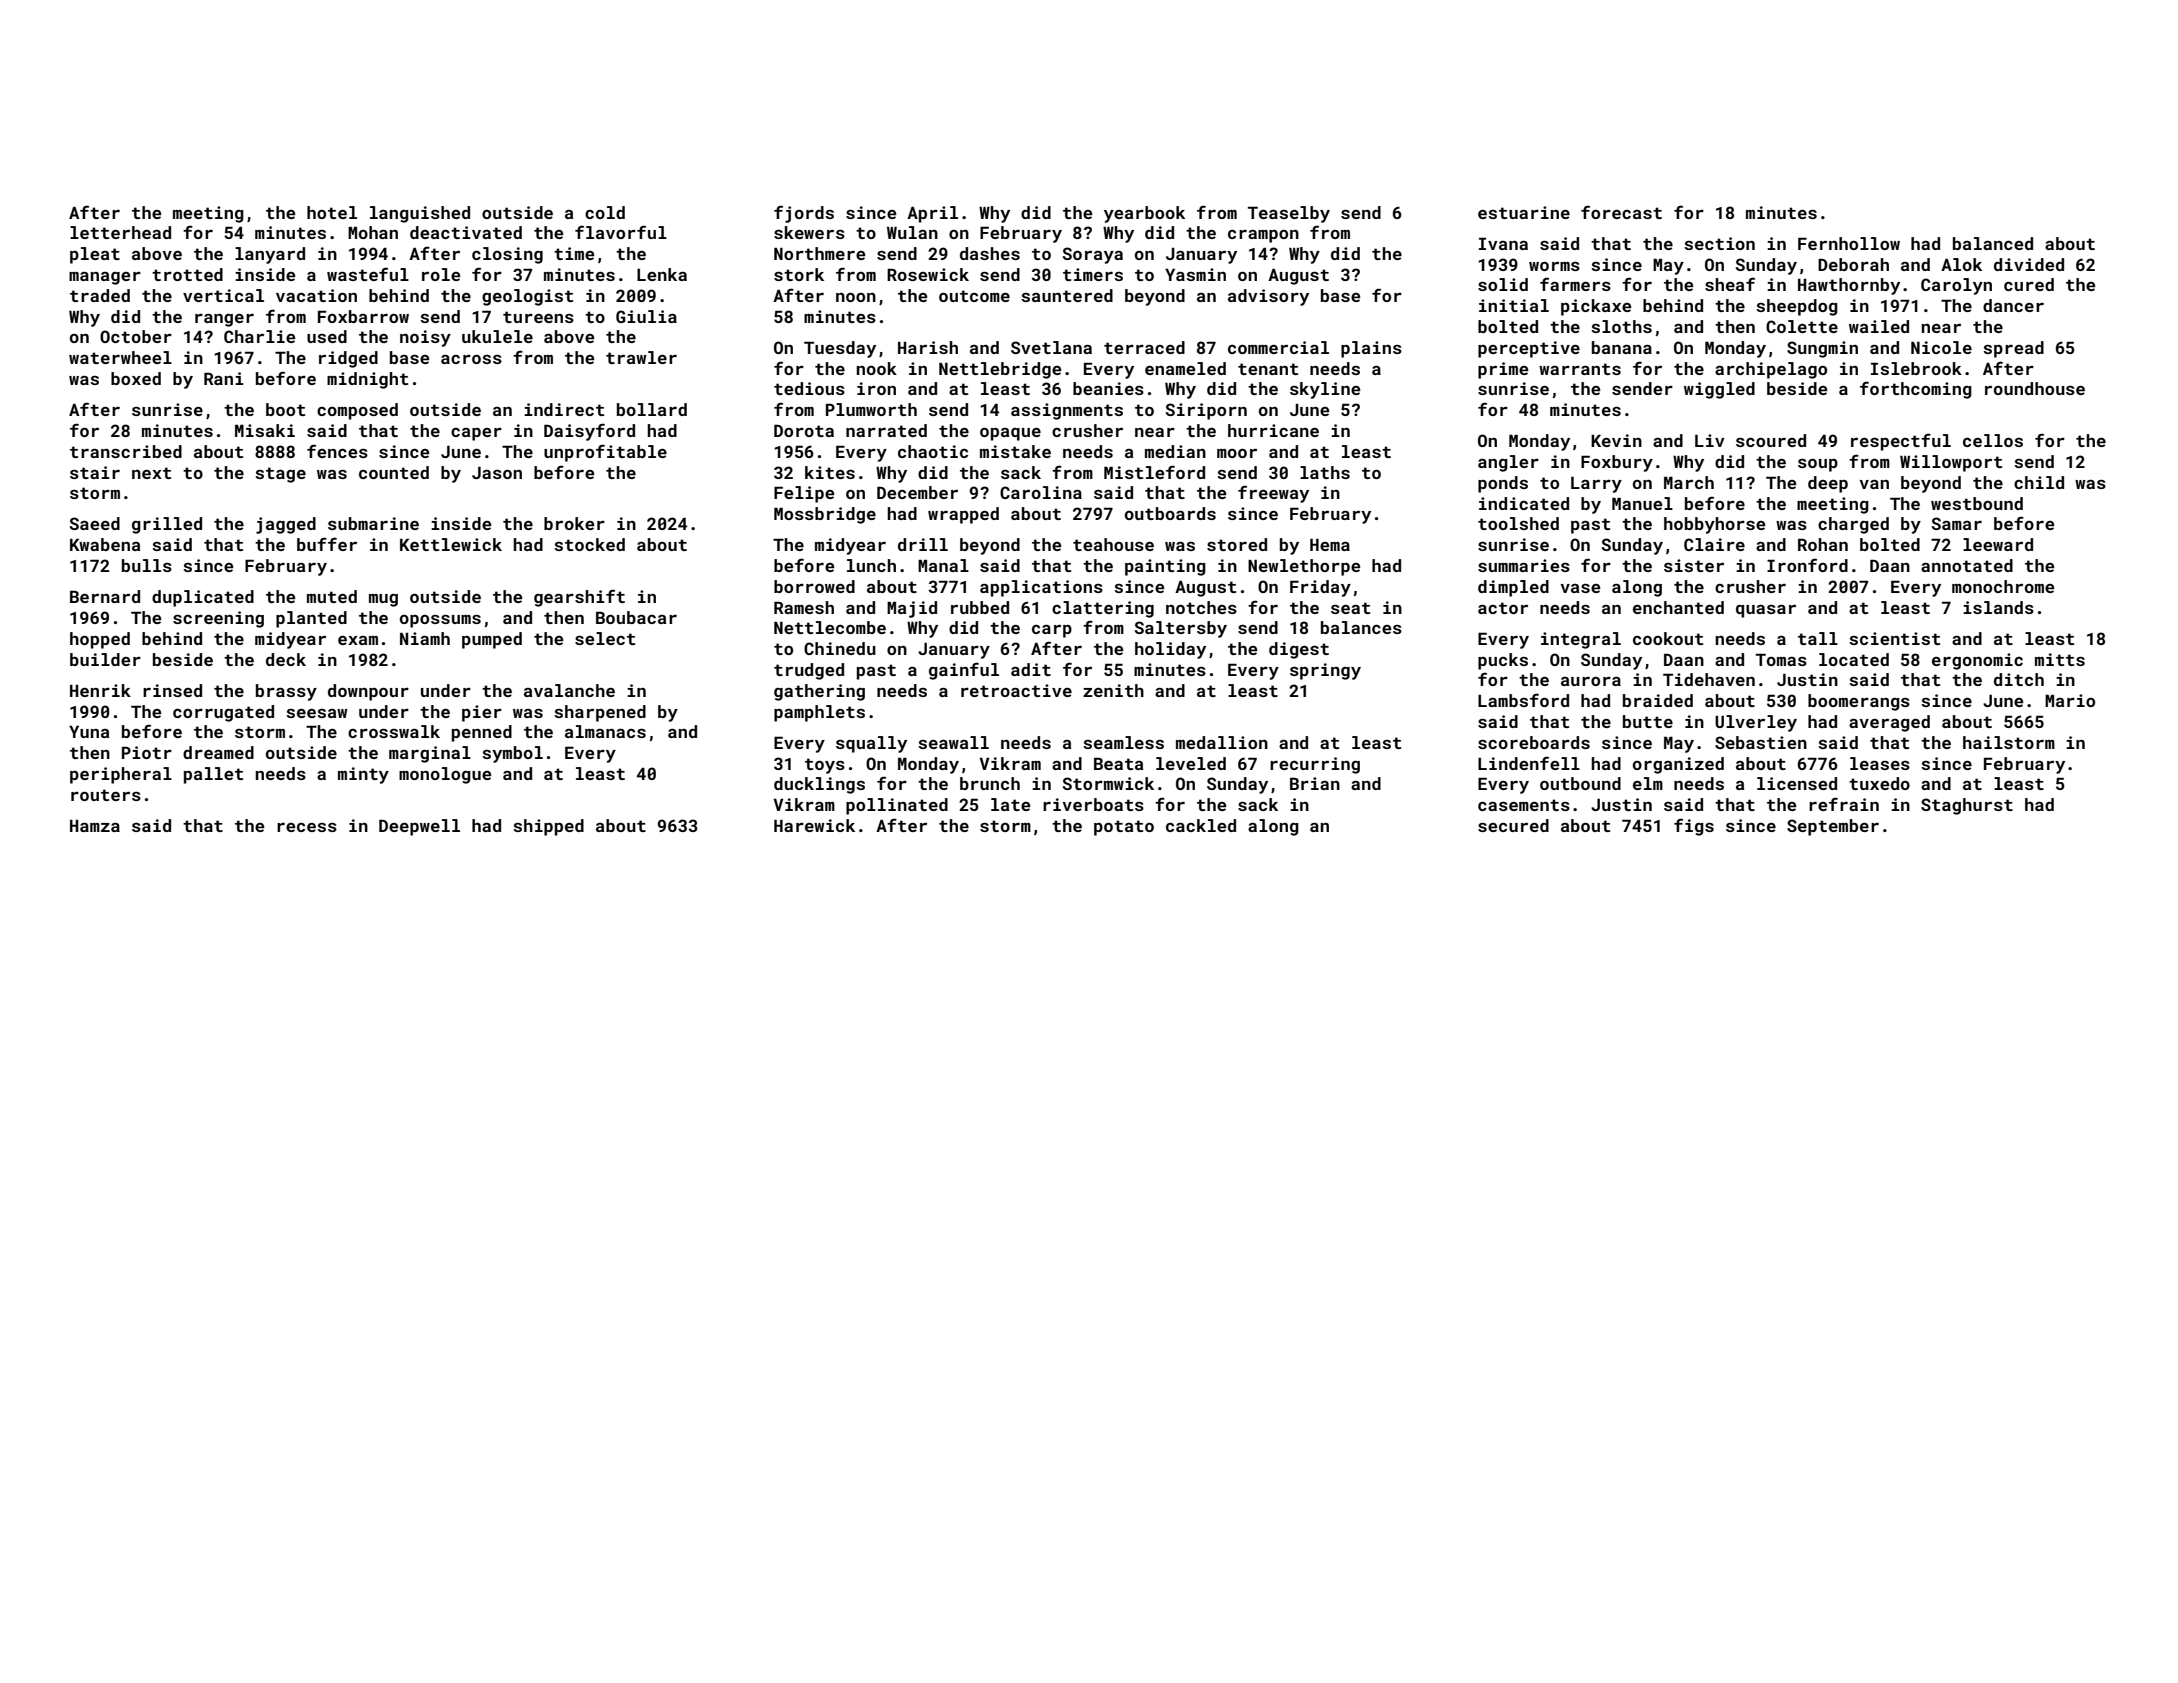 Image resolution: width=2178 pixels, height=1683 pixels. What do you see at coordinates (1580, 588) in the screenshot?
I see `vase` at bounding box center [1580, 588].
